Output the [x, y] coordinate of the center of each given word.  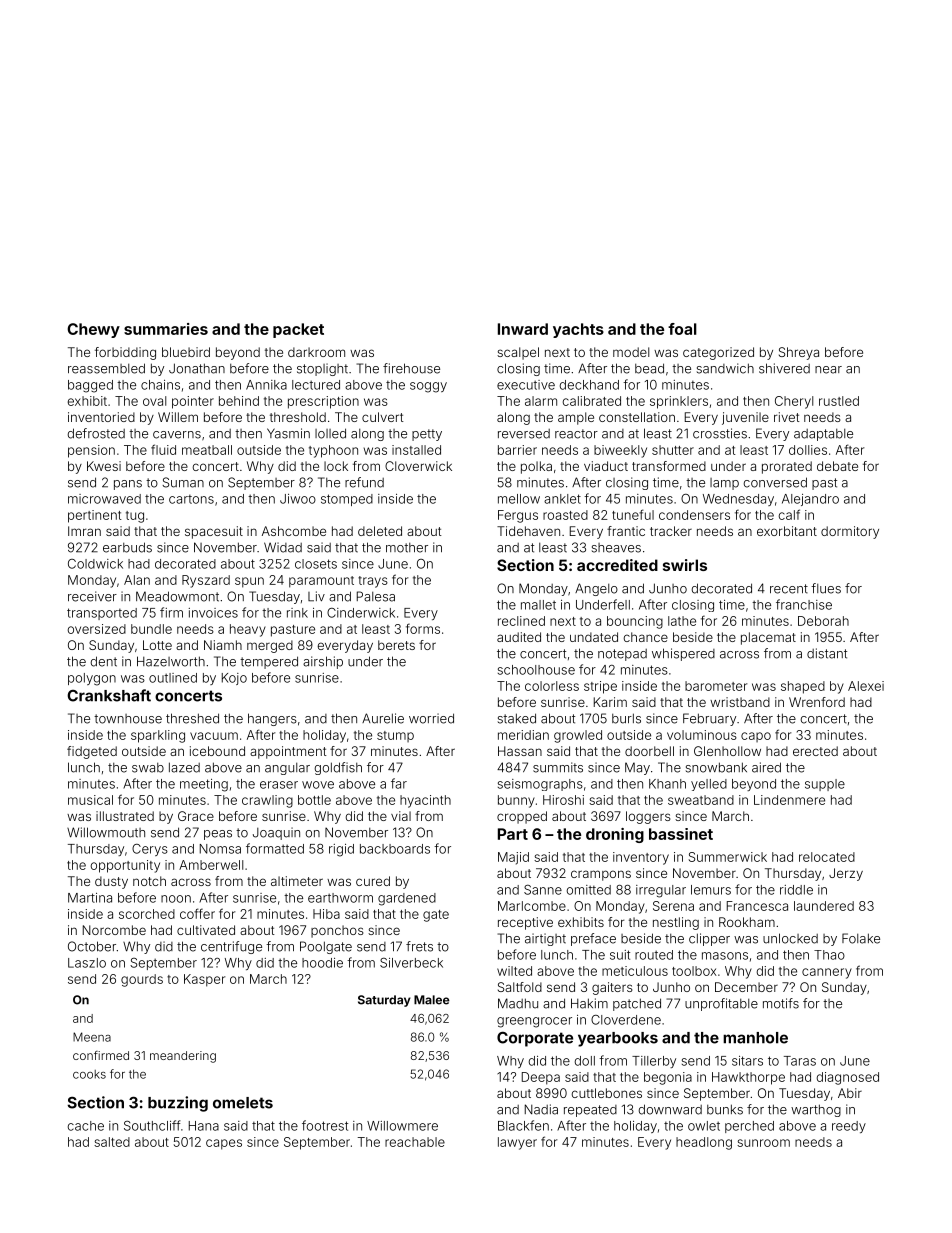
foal [682, 329]
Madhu [518, 1003]
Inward [523, 329]
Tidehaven [528, 531]
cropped [522, 817]
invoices [213, 613]
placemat [768, 638]
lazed [184, 767]
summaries [166, 329]
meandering [183, 1057]
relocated [827, 857]
